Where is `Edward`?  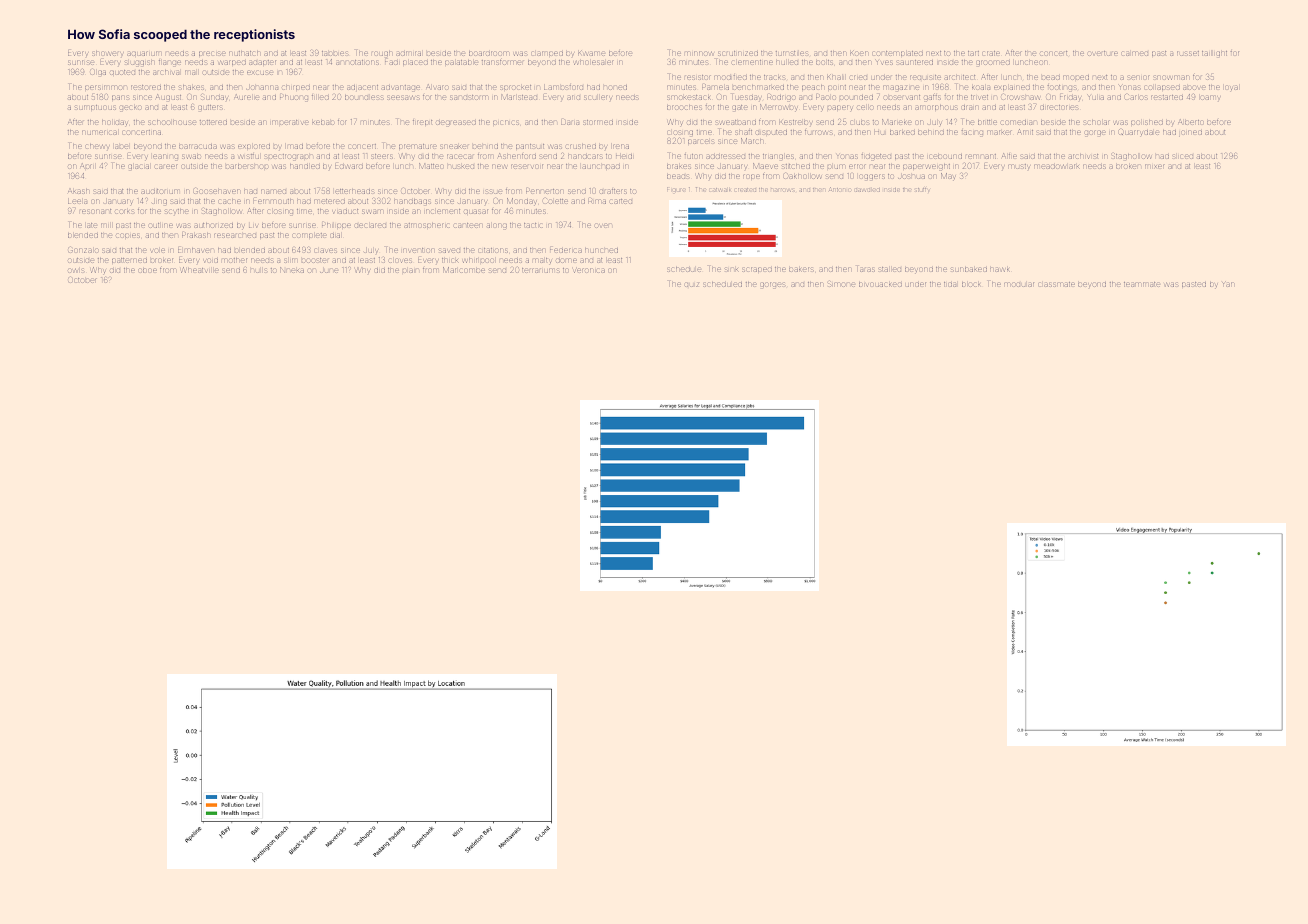
Edward is located at coordinates (349, 167).
